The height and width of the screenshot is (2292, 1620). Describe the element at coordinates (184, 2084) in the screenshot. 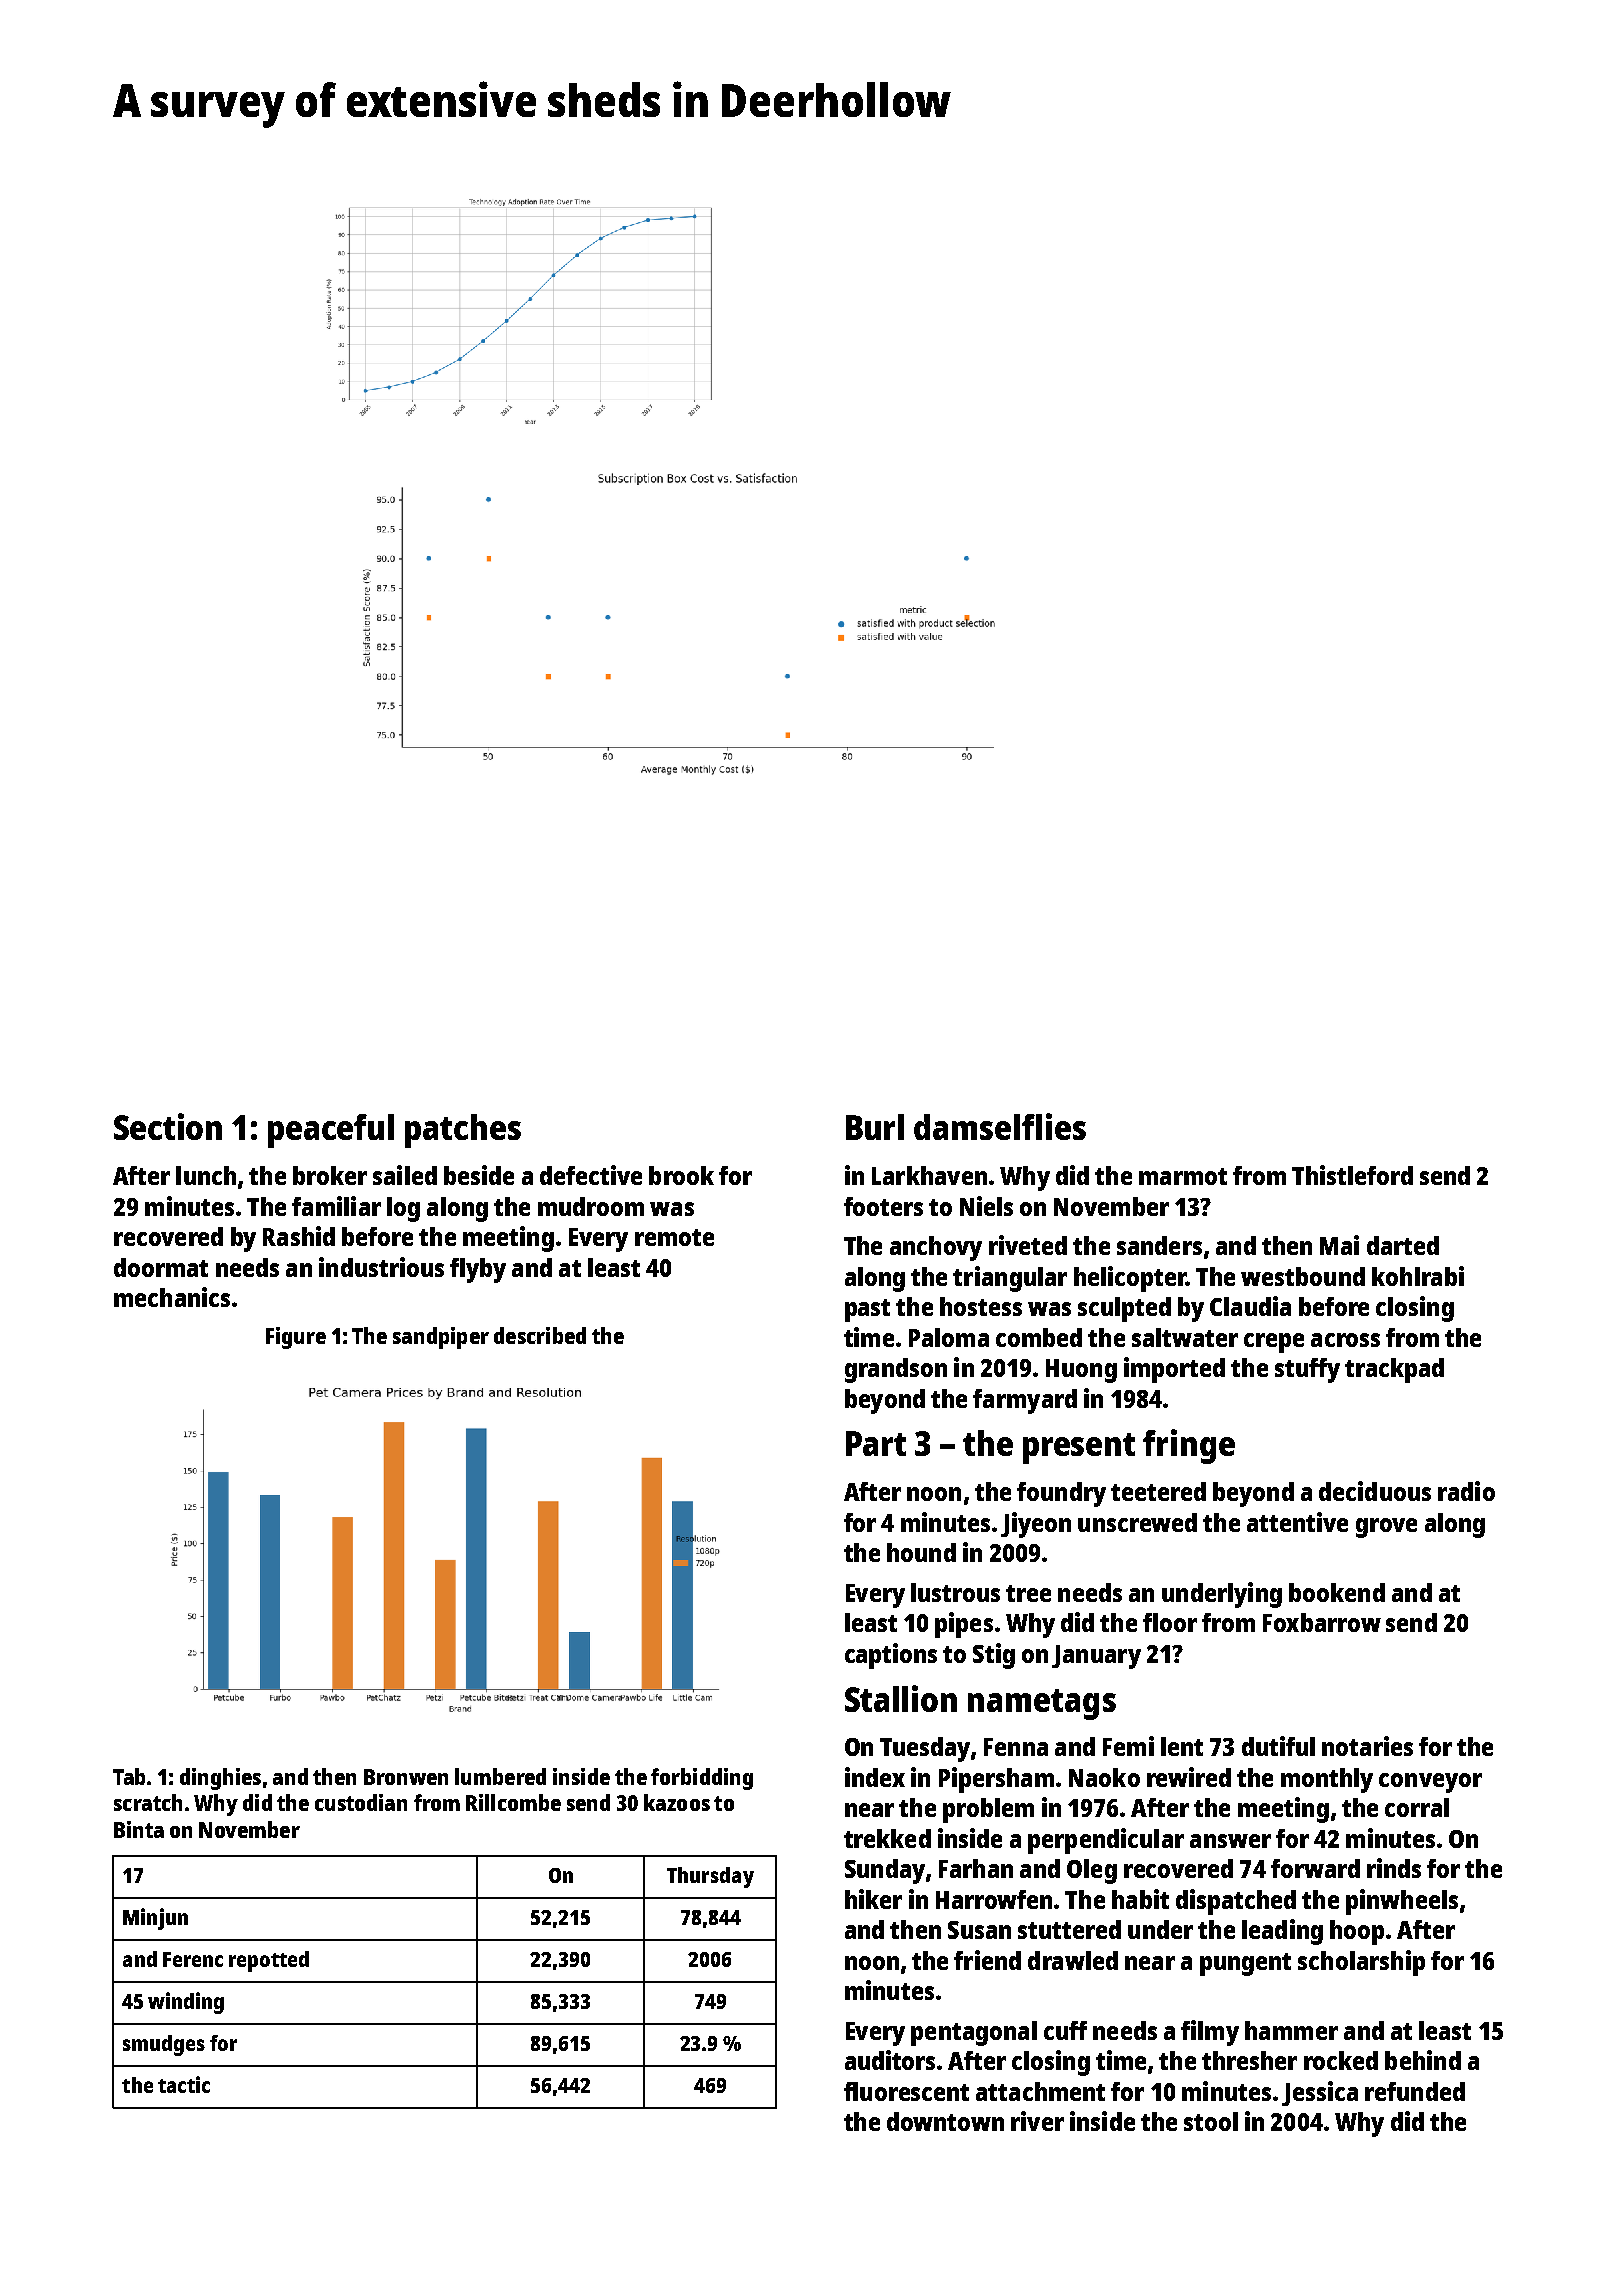

I see `tactic` at that location.
